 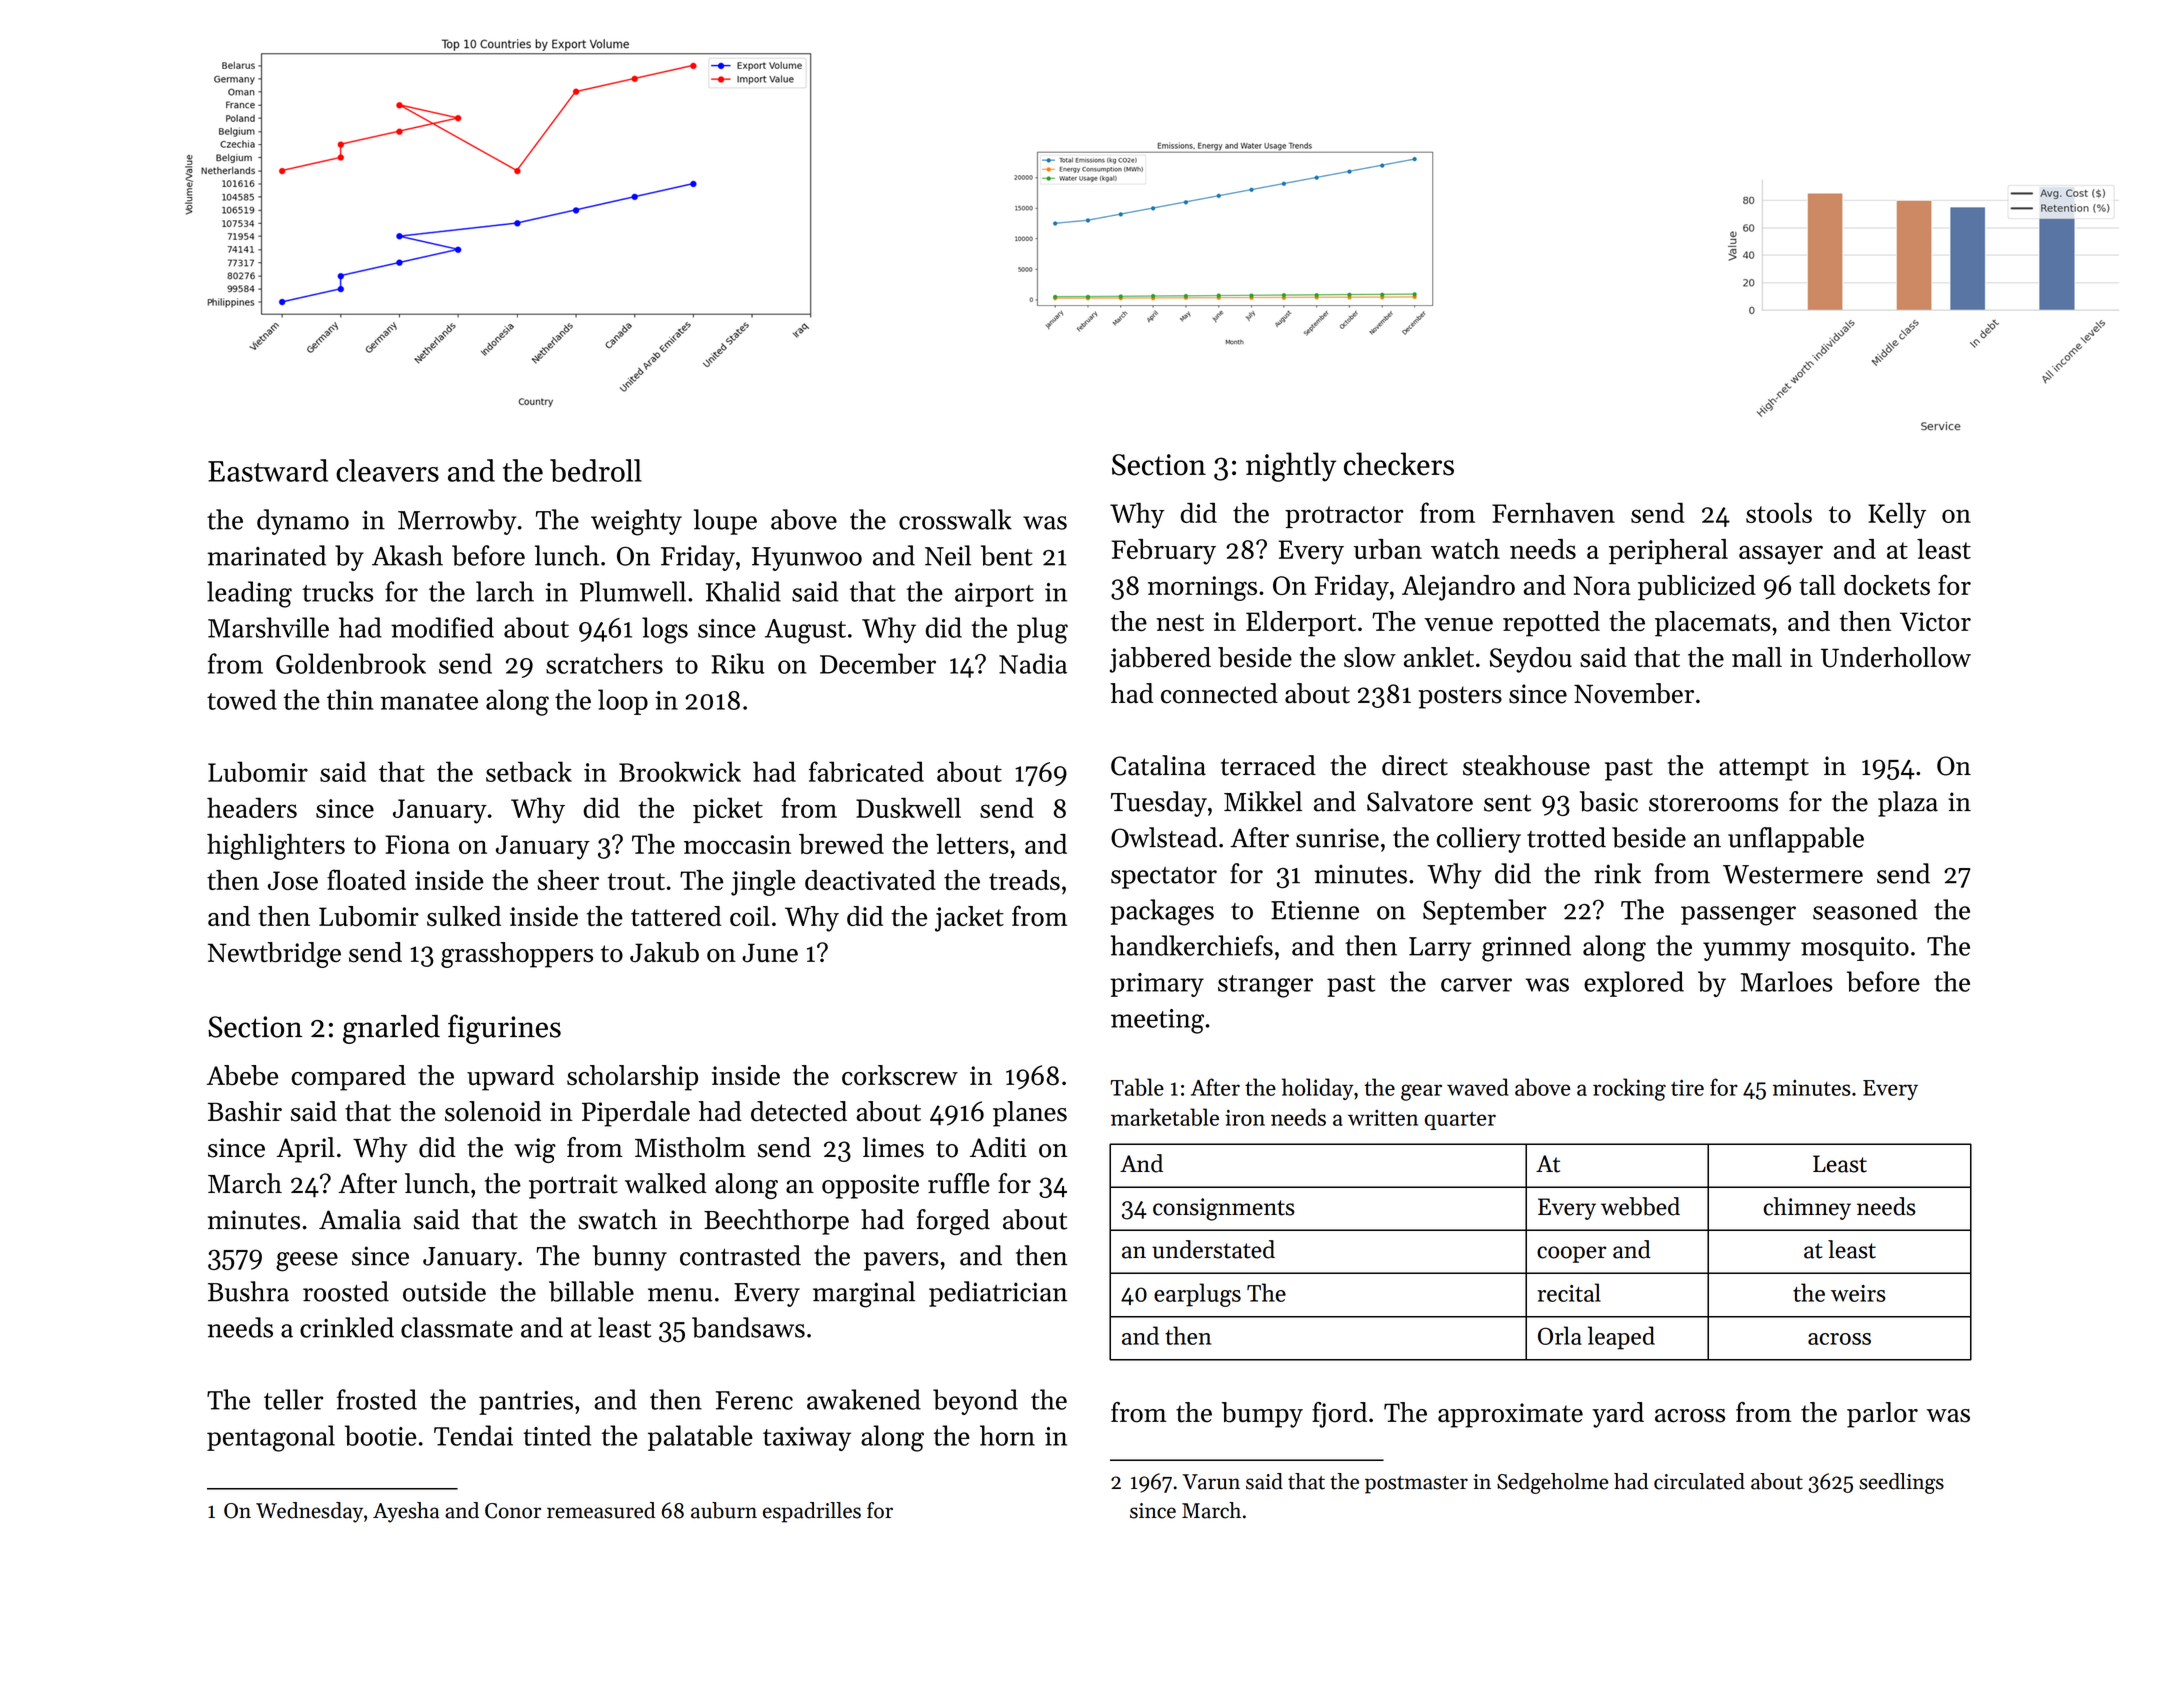 What do you see at coordinates (636, 1114) in the image?
I see `Piperdale` at bounding box center [636, 1114].
